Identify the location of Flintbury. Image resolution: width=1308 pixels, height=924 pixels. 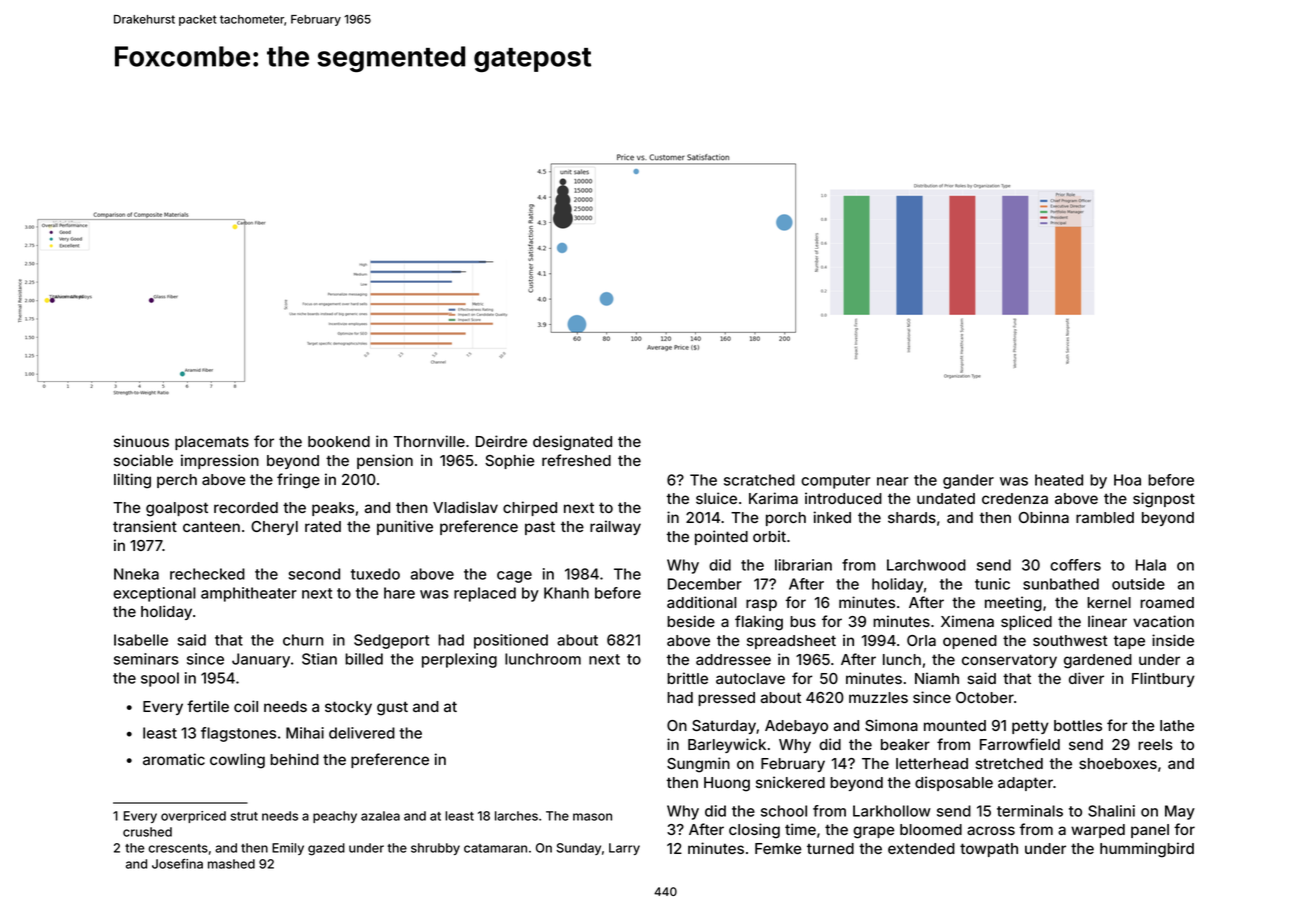
(1163, 679).
